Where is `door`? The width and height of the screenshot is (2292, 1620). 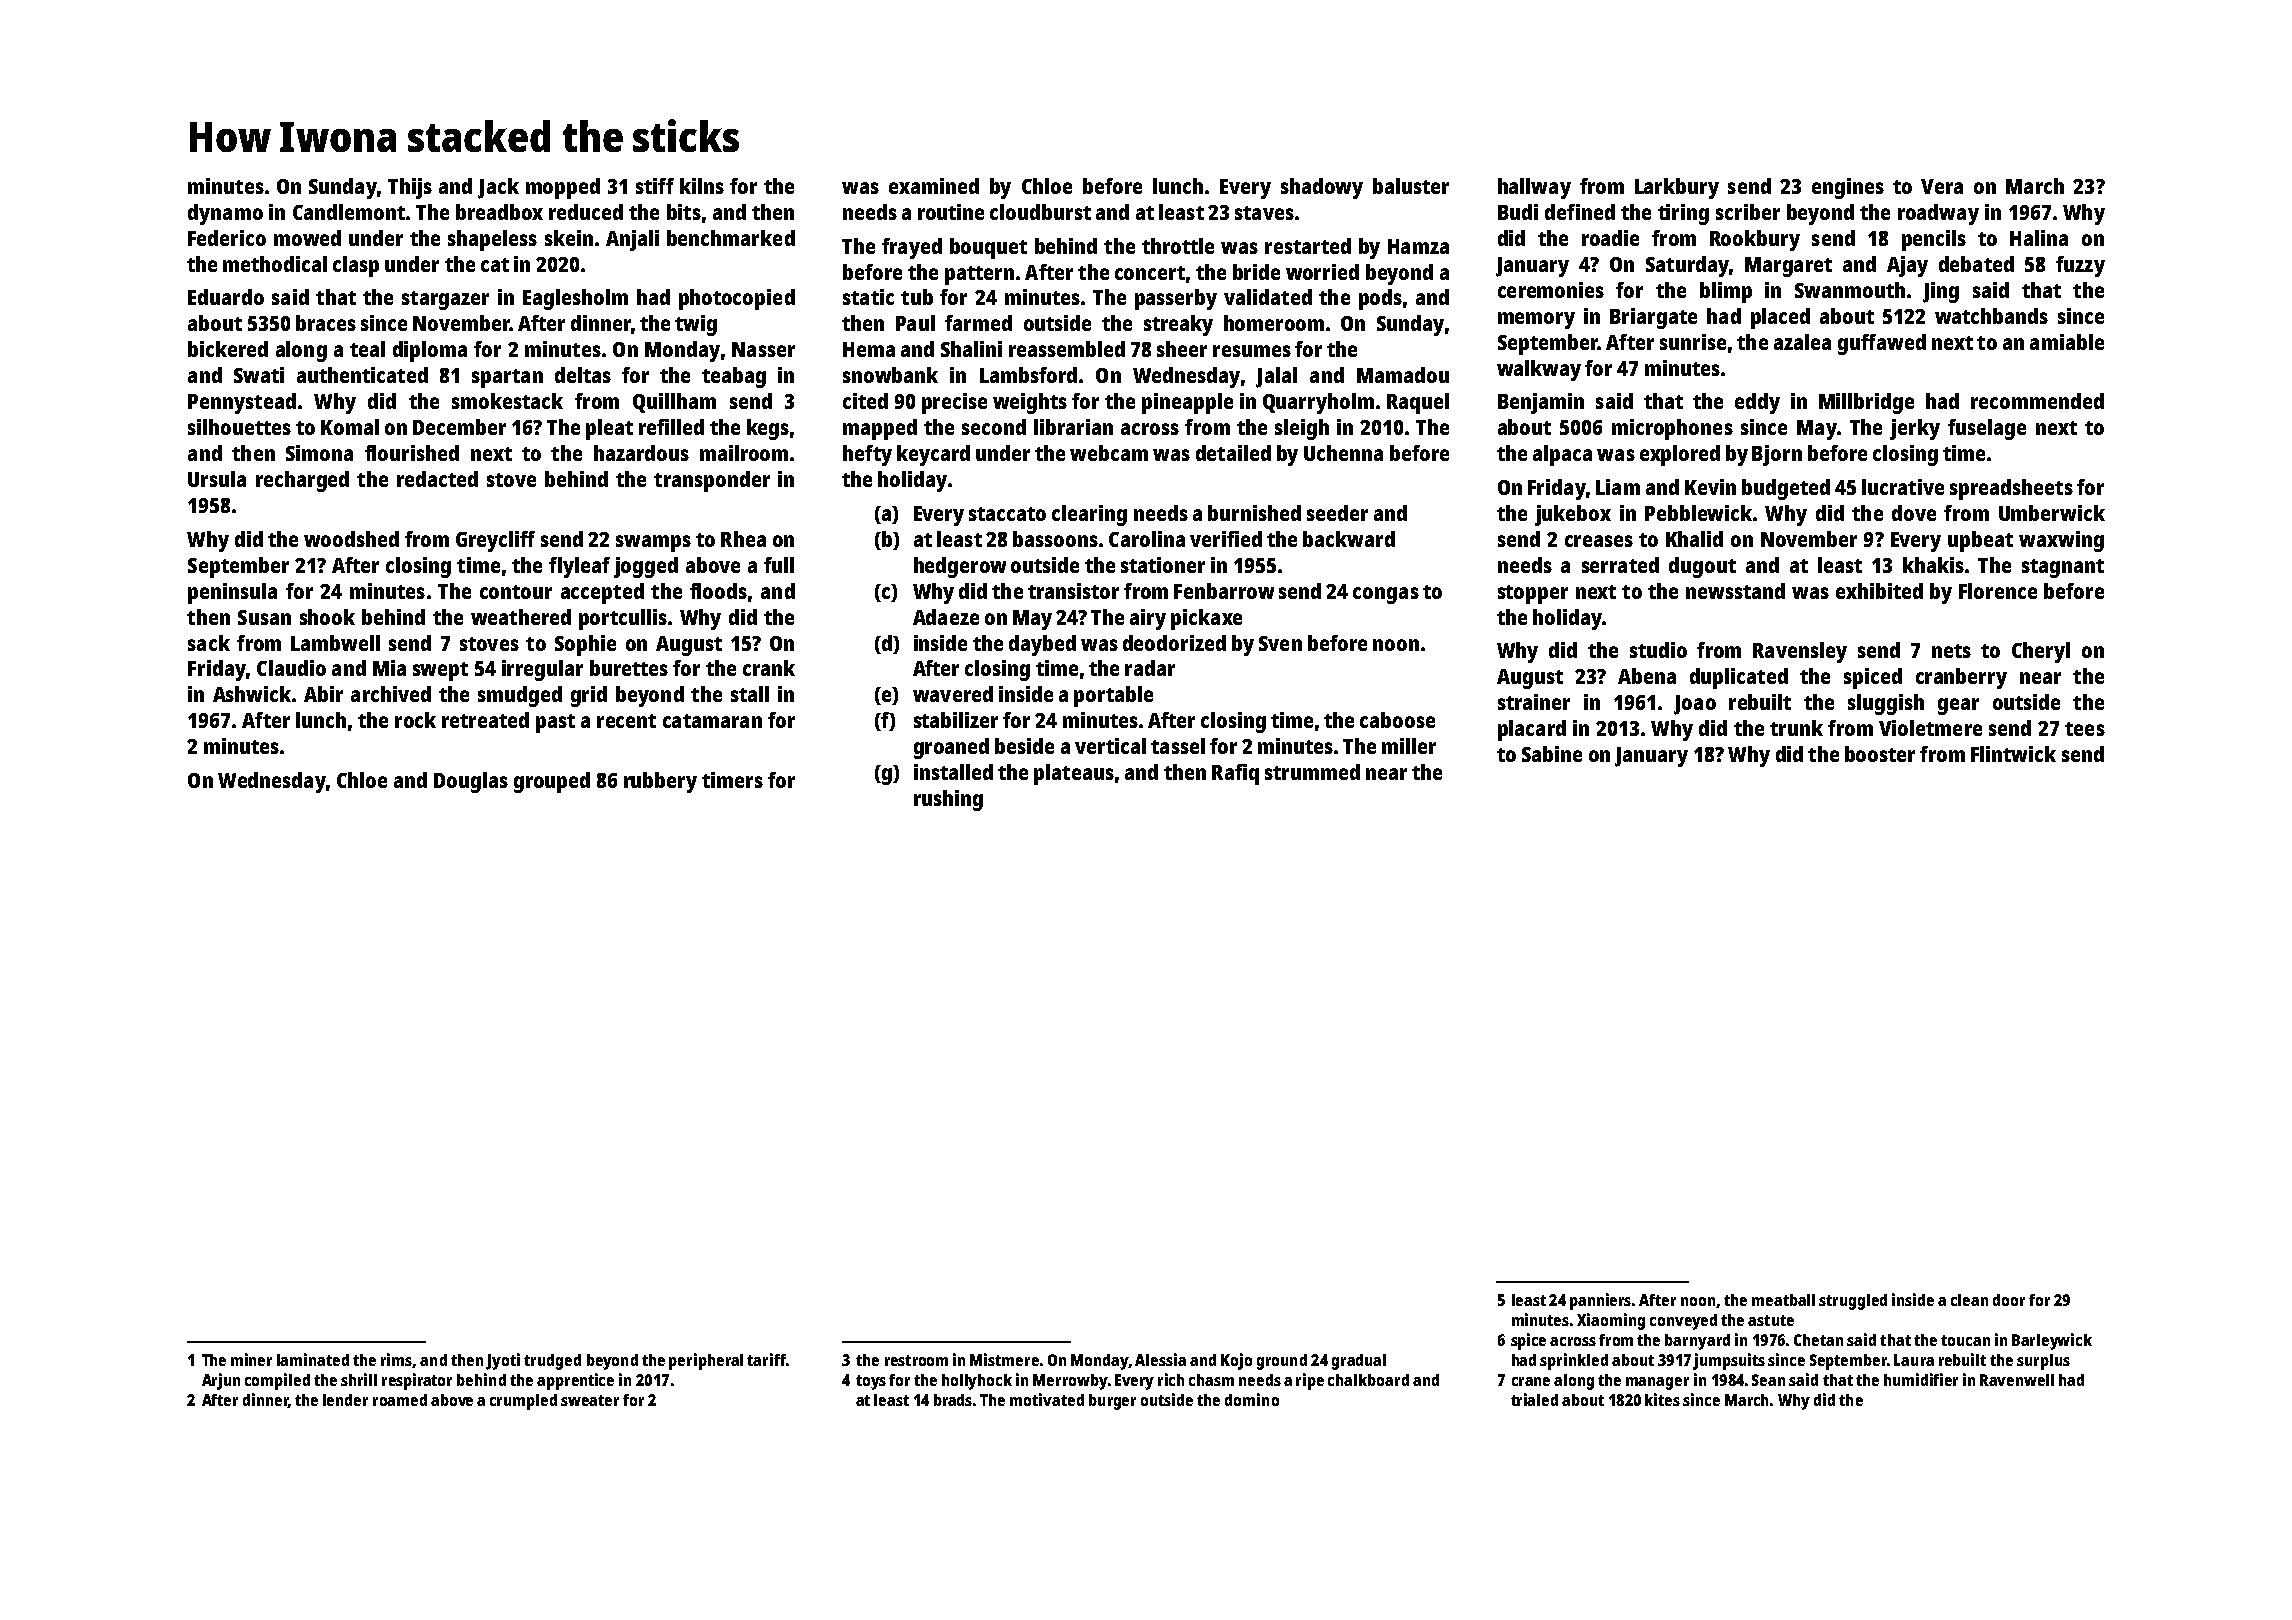 door is located at coordinates (2009, 1300).
